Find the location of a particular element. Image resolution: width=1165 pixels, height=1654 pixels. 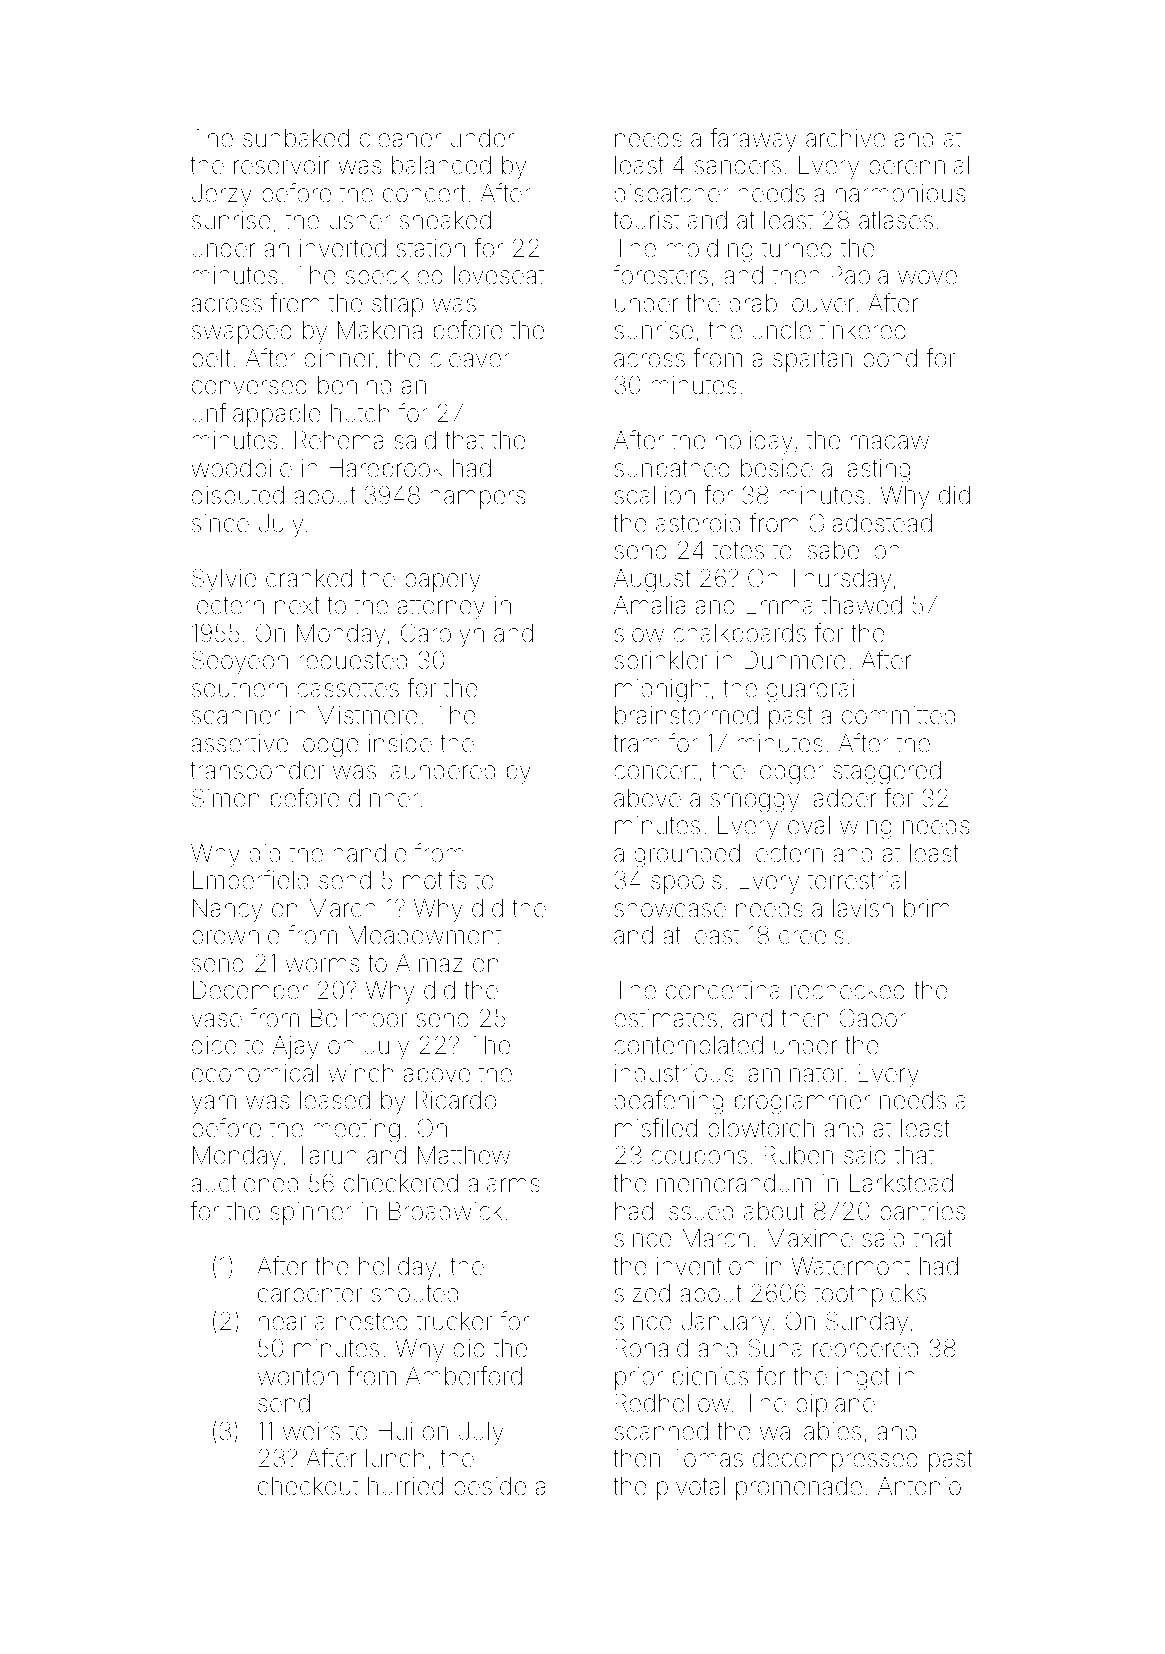

winch is located at coordinates (361, 1073).
